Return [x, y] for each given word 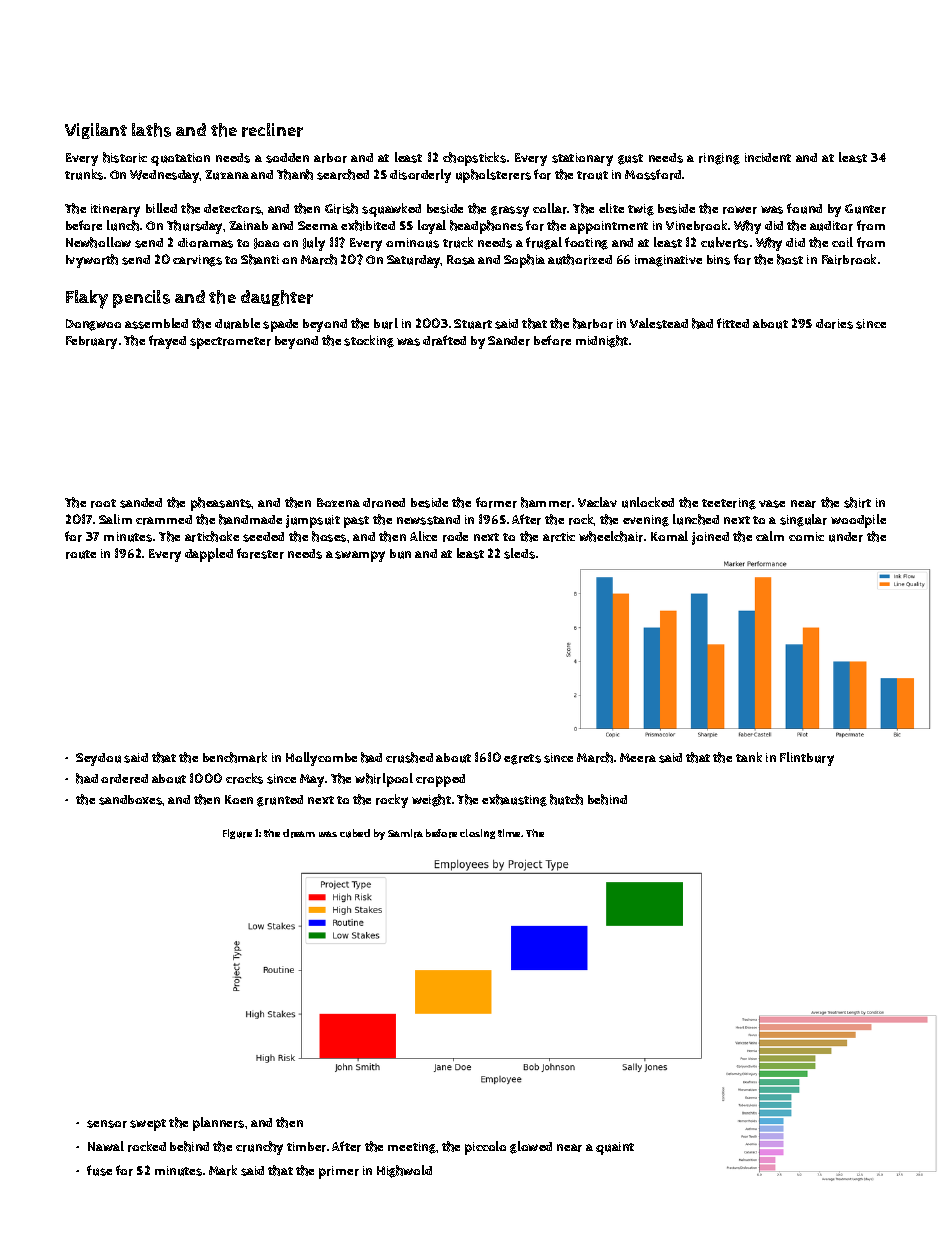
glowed [531, 1147]
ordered [124, 779]
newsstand [428, 520]
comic [806, 536]
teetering [729, 504]
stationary [582, 159]
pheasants [221, 504]
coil [842, 242]
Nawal [106, 1146]
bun [400, 554]
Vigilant [96, 131]
